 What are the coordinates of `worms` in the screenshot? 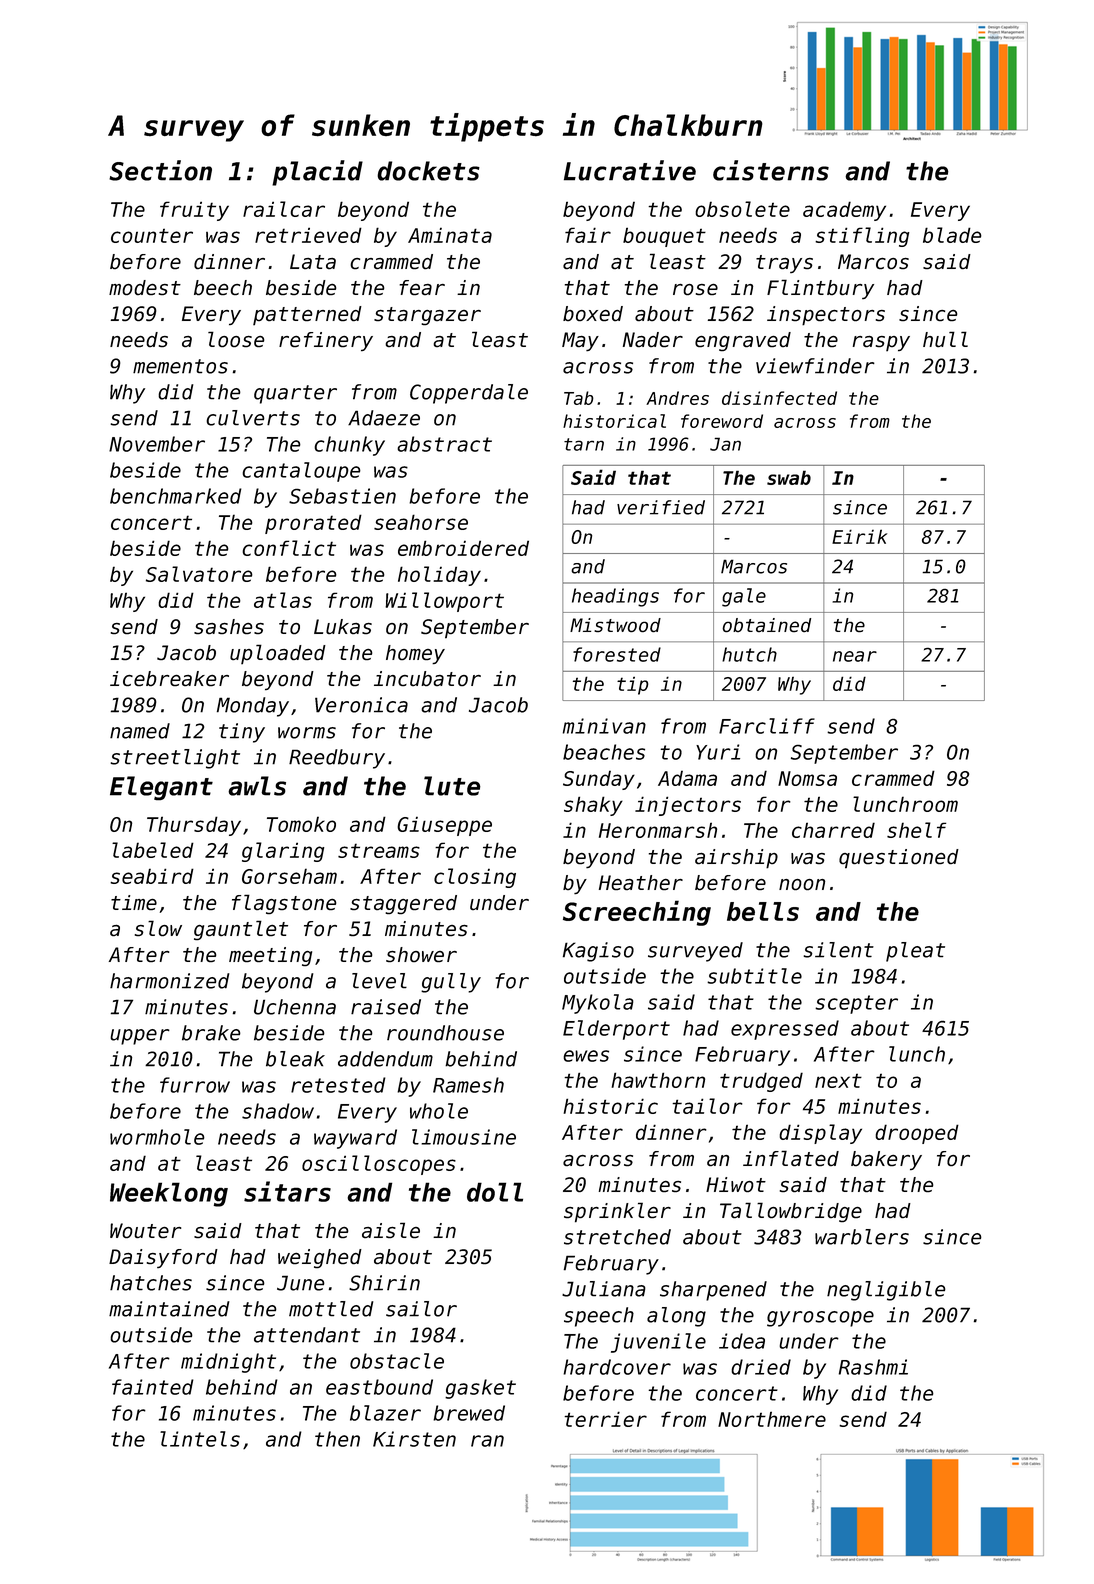 It's located at (307, 733).
